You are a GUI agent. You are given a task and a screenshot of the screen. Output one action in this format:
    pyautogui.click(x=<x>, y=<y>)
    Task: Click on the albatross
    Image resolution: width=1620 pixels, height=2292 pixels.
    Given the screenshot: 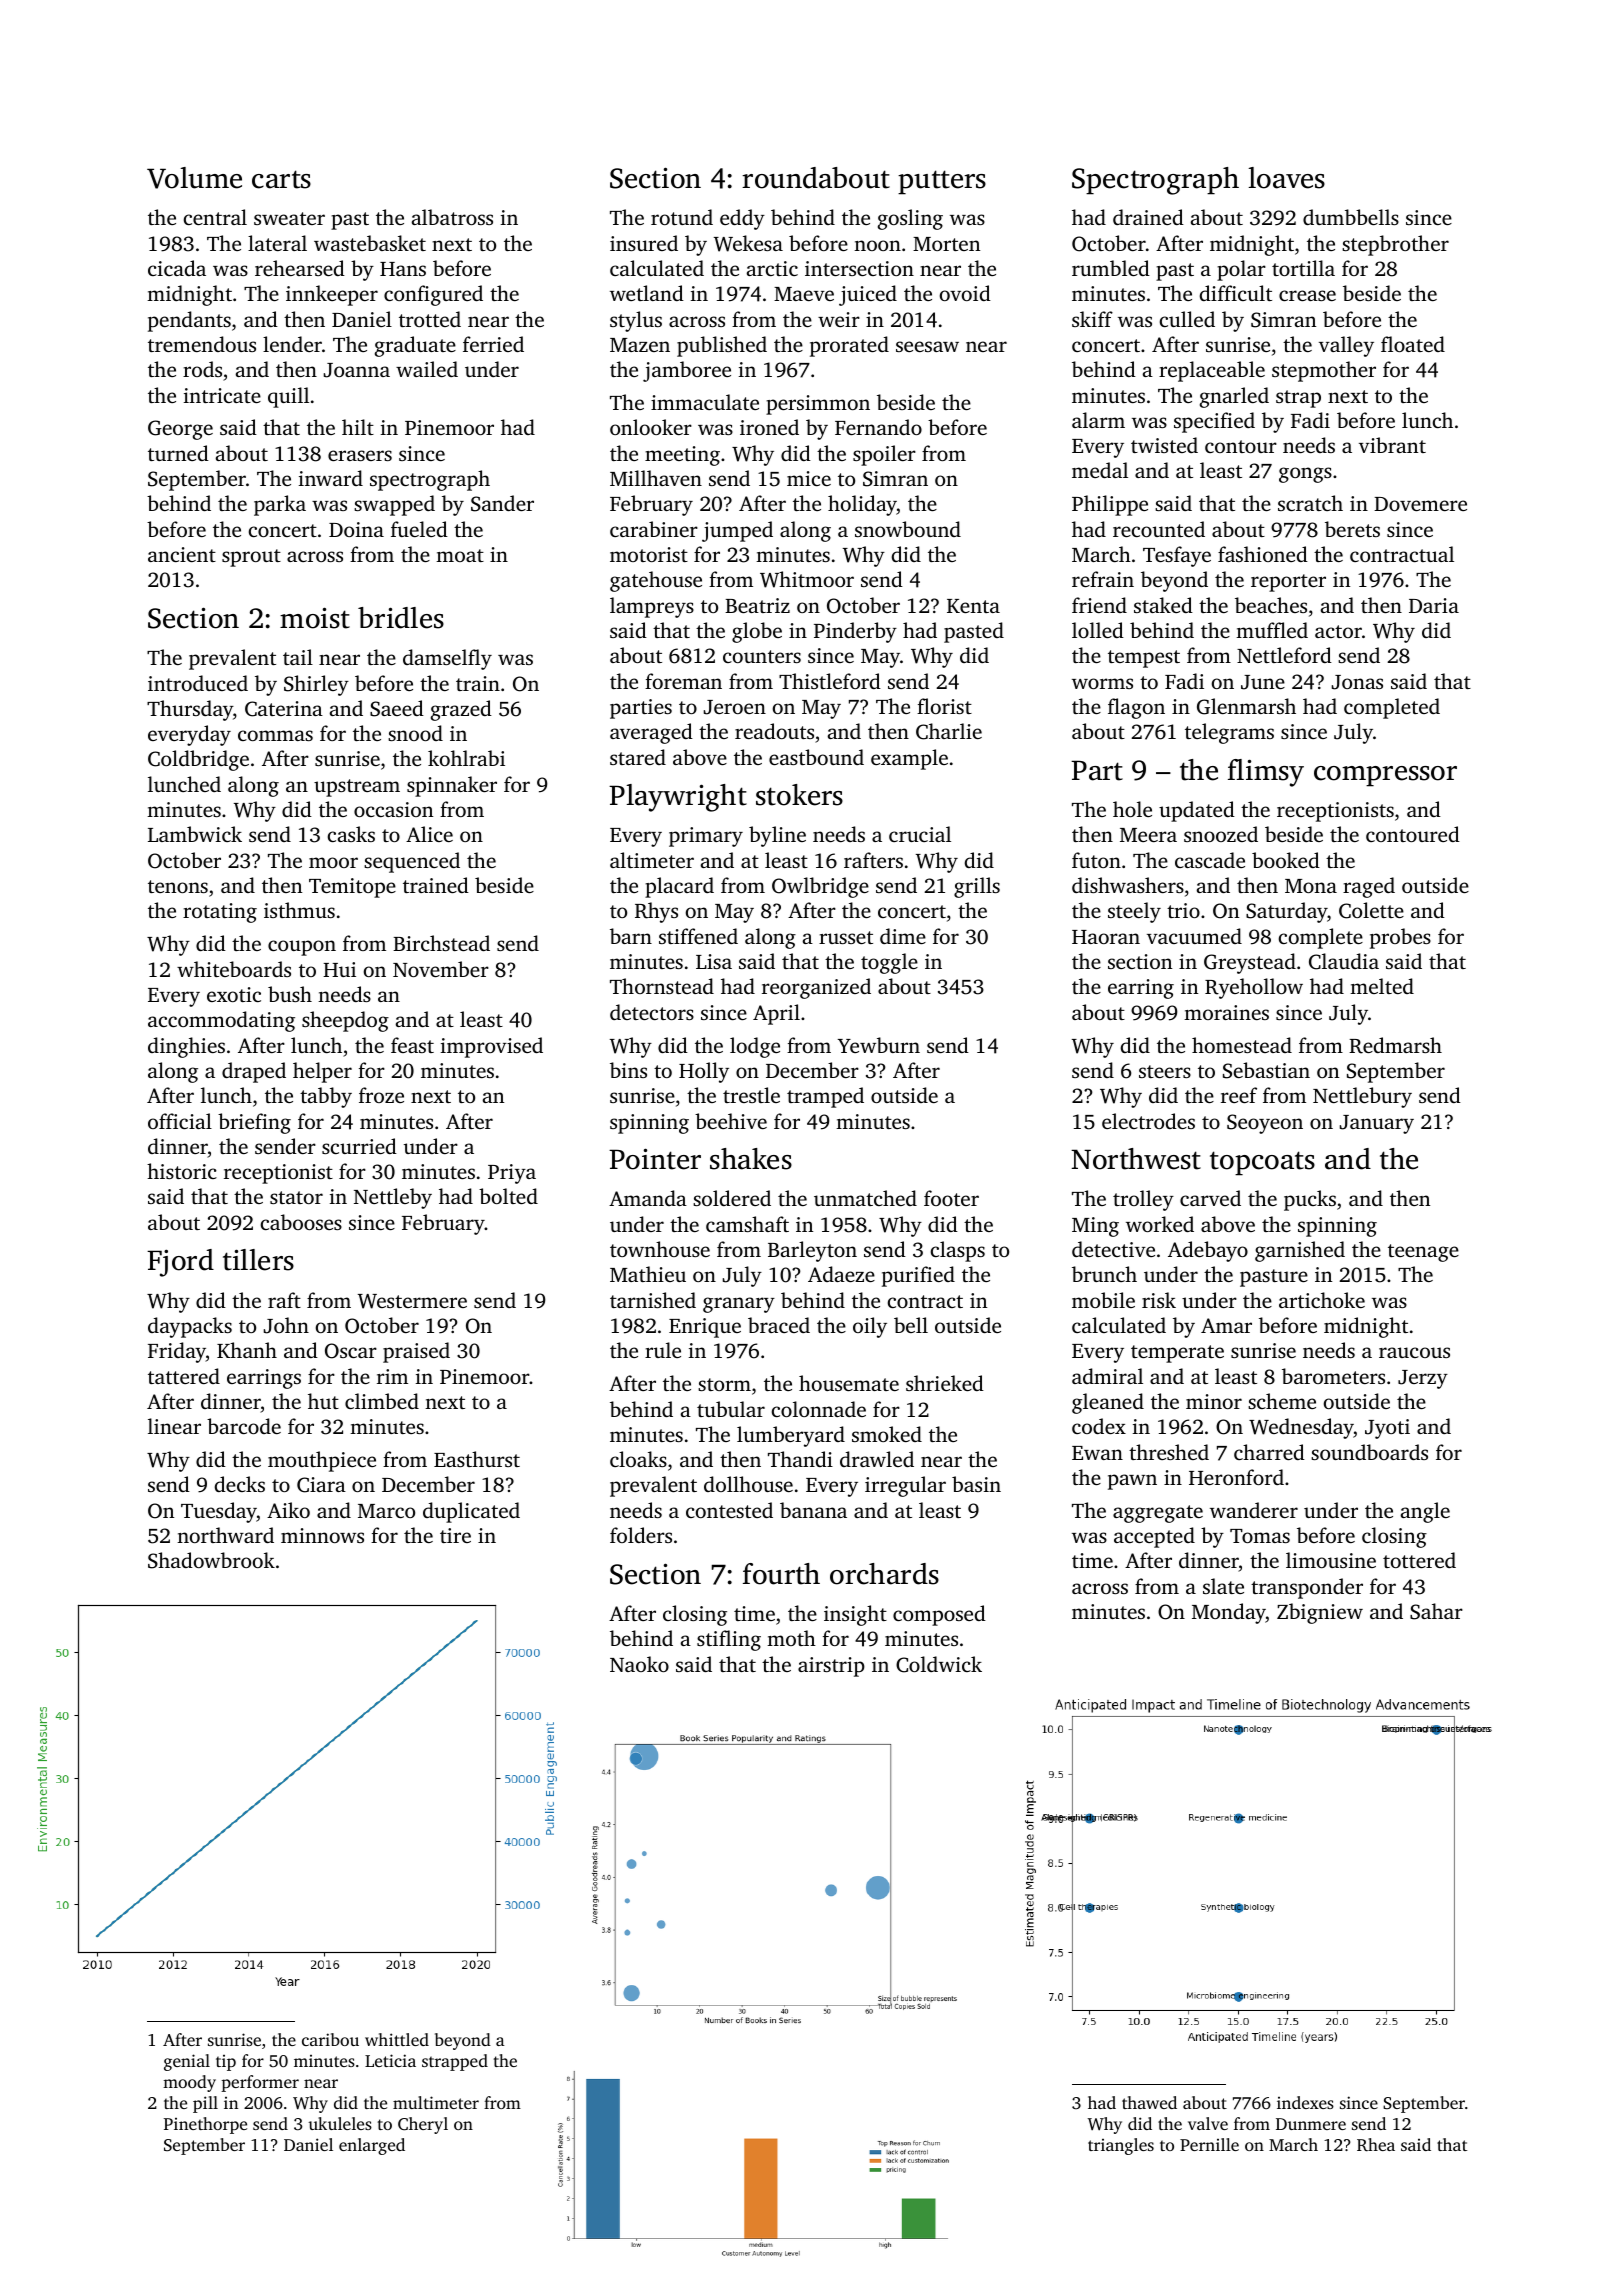 What is the action you would take?
    pyautogui.click(x=452, y=217)
